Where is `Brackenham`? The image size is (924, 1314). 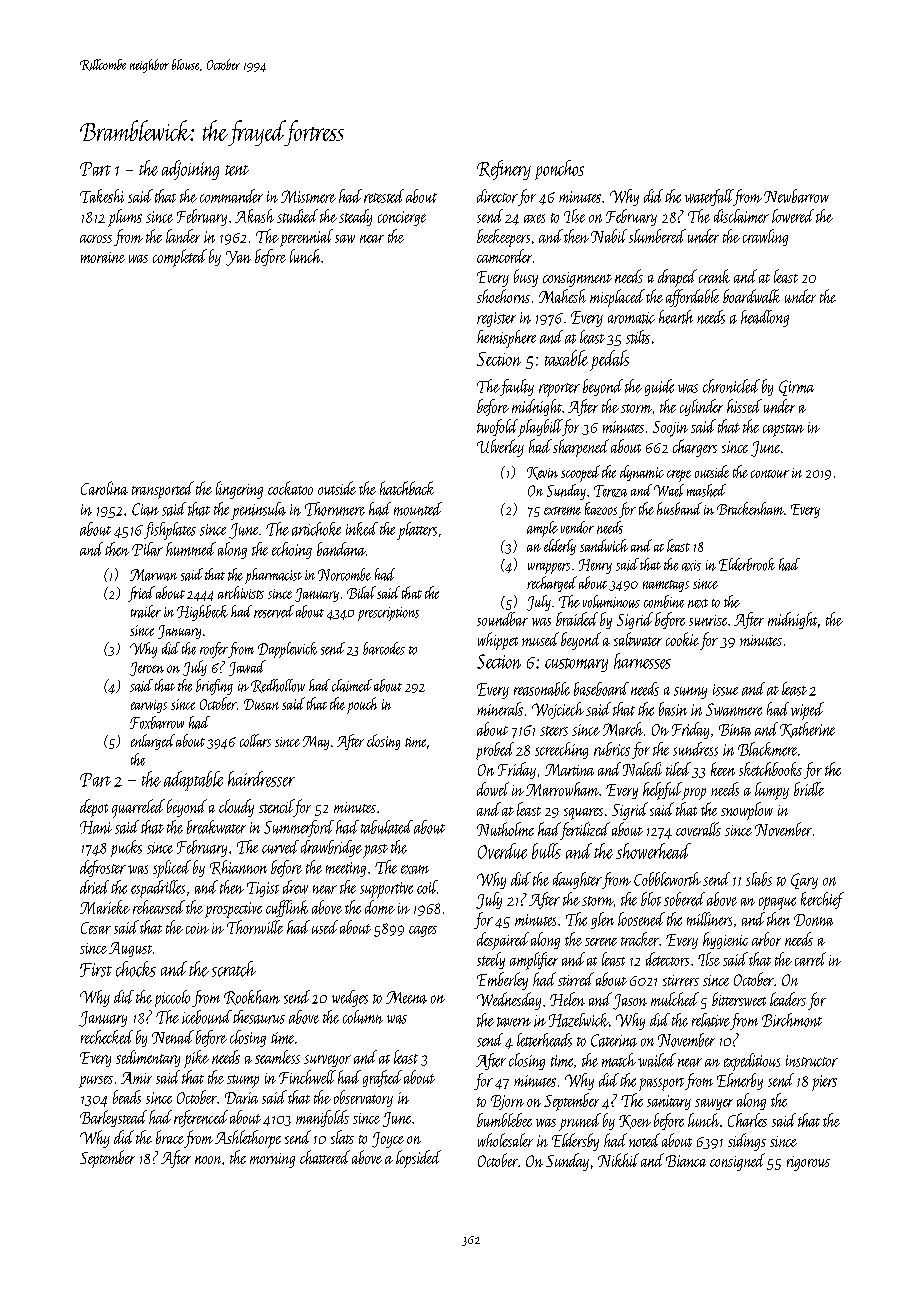 Brackenham is located at coordinates (750, 508).
